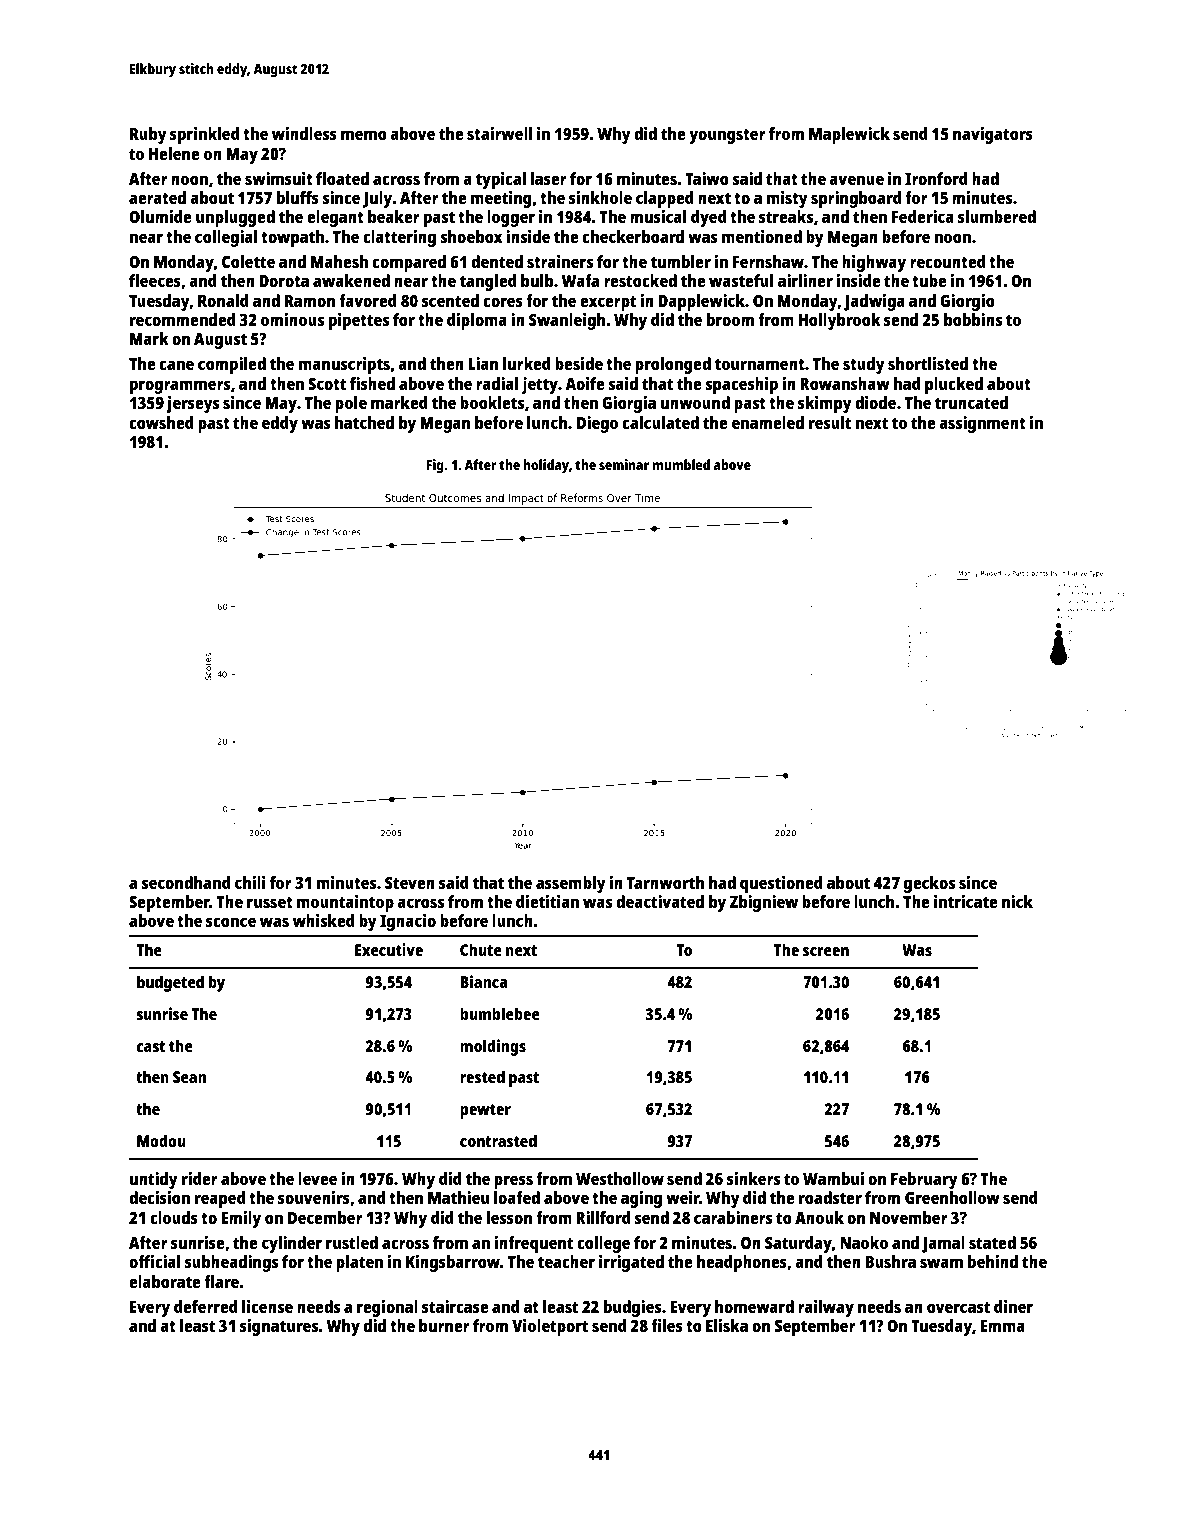  What do you see at coordinates (741, 385) in the image?
I see `spaceship` at bounding box center [741, 385].
